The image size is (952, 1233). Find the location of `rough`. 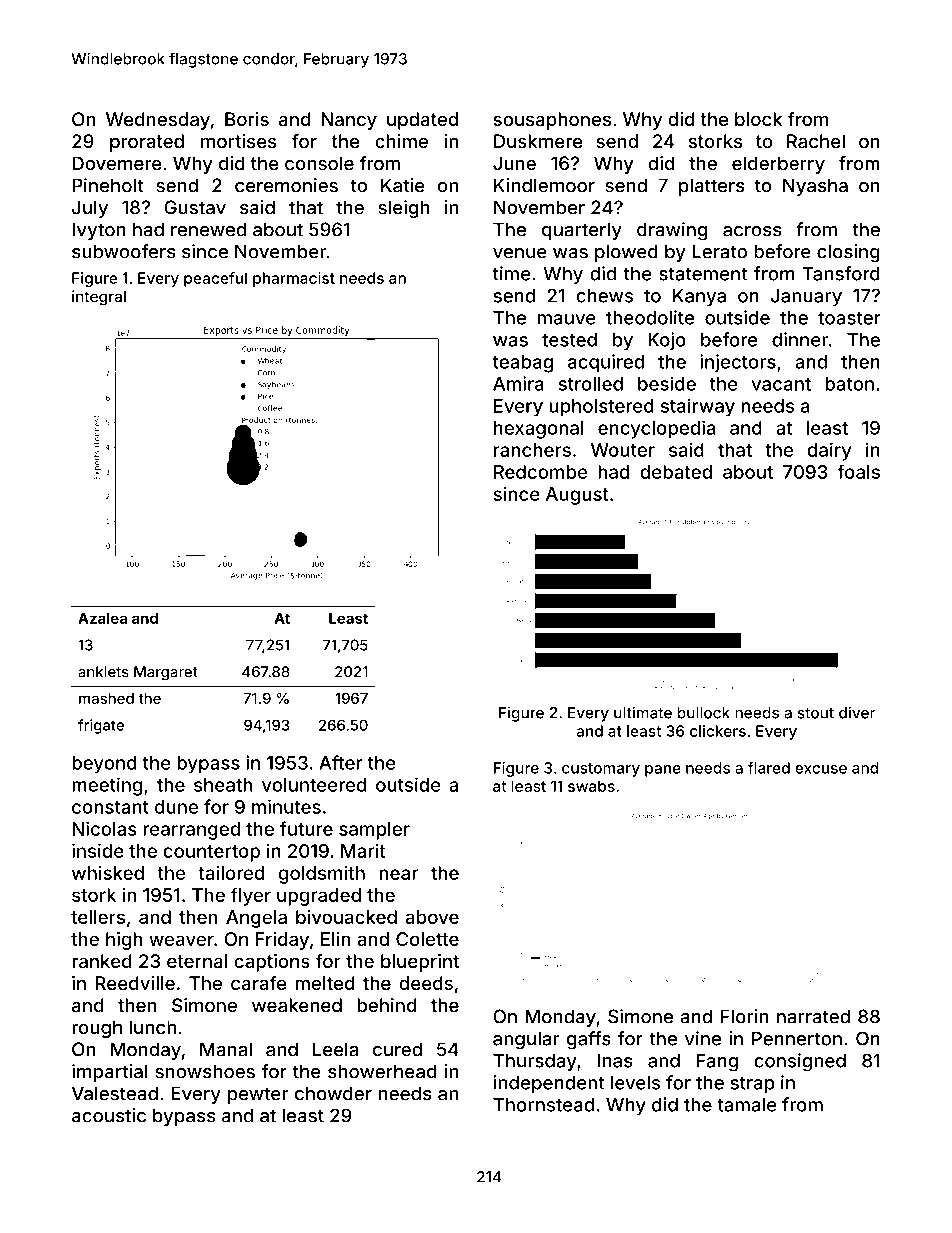

rough is located at coordinates (97, 1029).
